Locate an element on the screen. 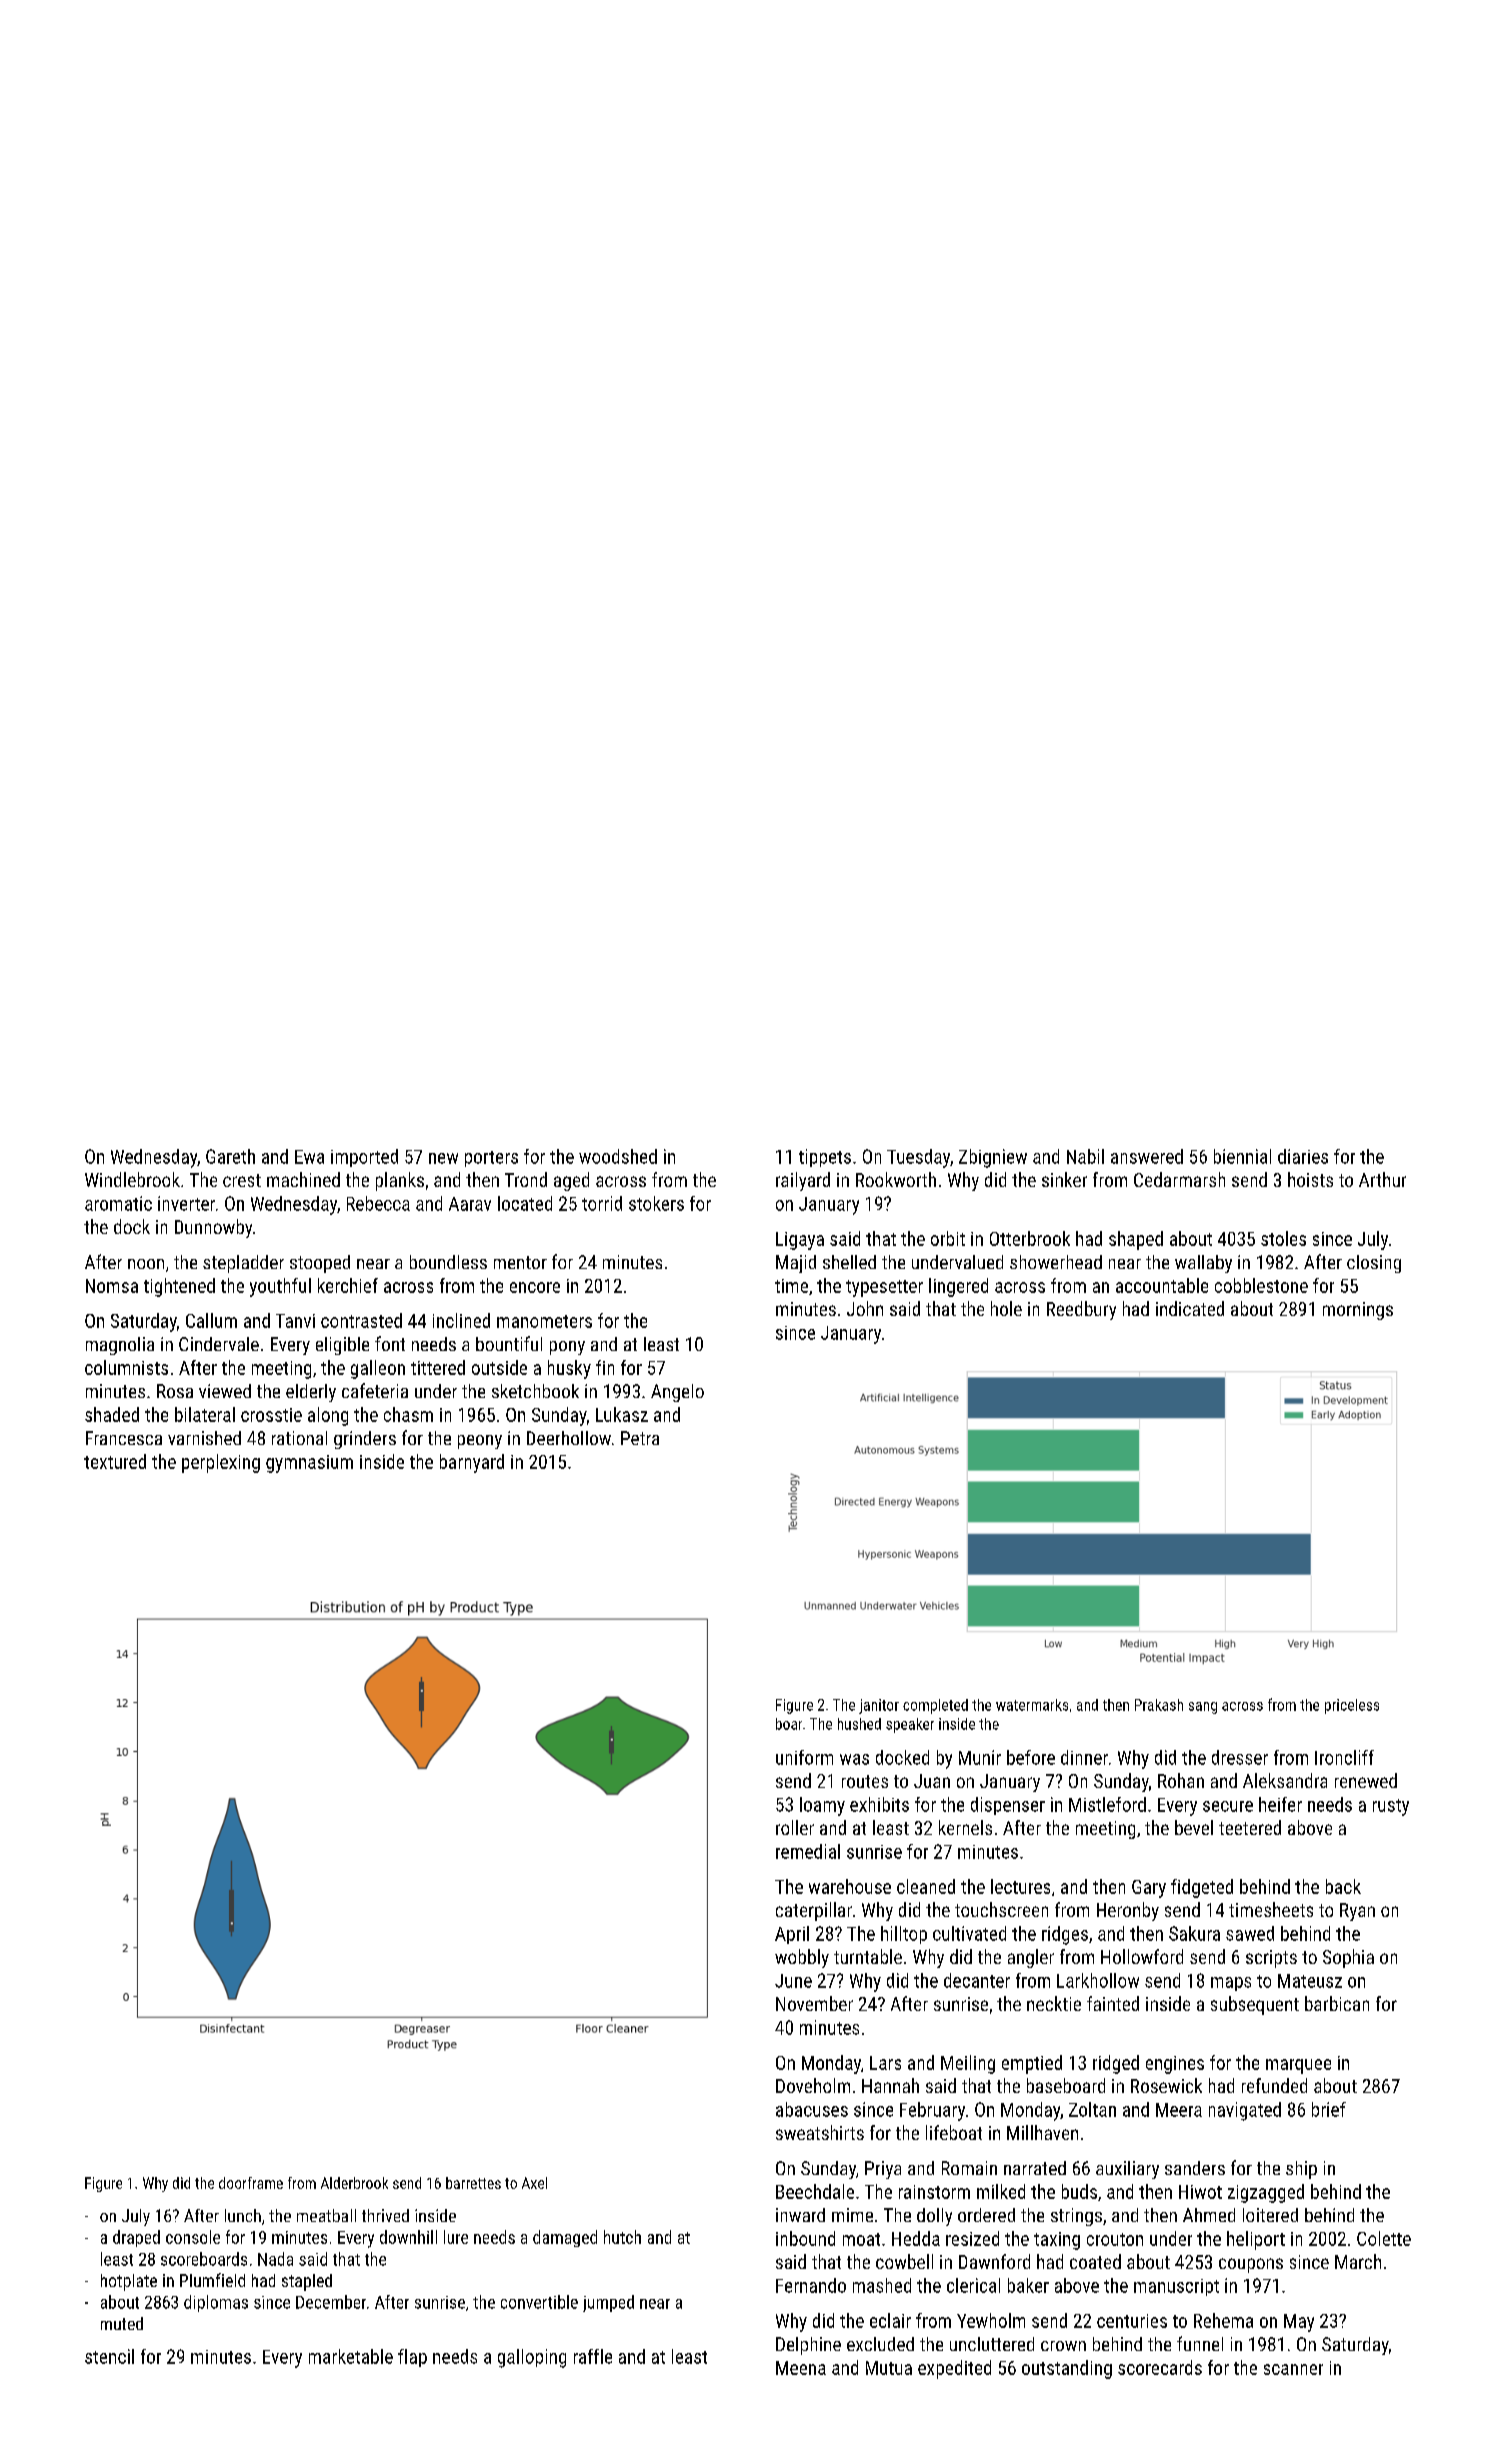 The height and width of the screenshot is (2464, 1496). sweatshirts is located at coordinates (820, 2132).
